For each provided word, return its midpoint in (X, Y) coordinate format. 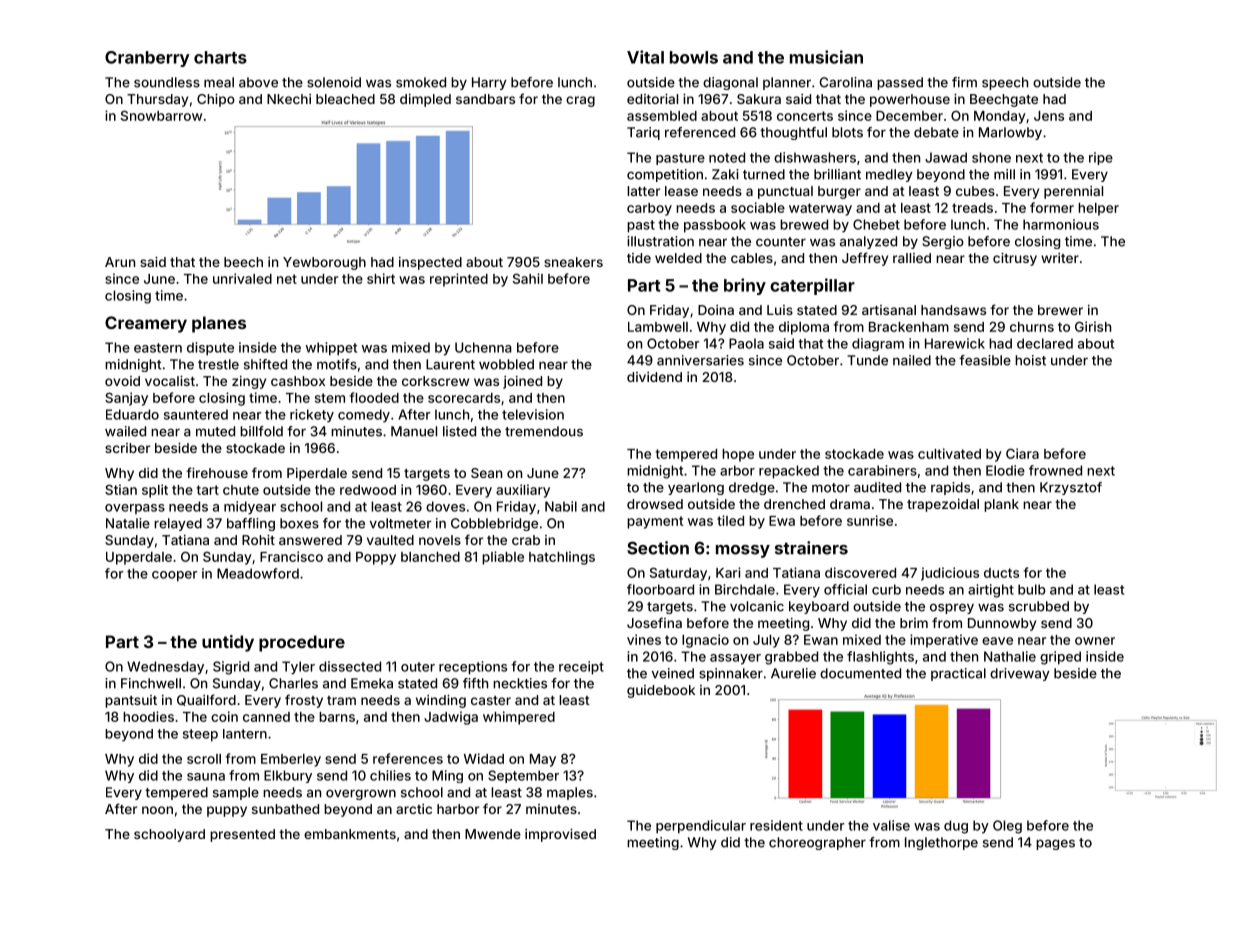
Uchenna (483, 347)
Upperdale (139, 558)
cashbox (298, 381)
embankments (350, 834)
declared (1045, 343)
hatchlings (562, 558)
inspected (430, 263)
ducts (1001, 573)
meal (219, 82)
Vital (645, 57)
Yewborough (324, 263)
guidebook (661, 691)
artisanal (889, 310)
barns (337, 717)
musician (826, 57)
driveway (1020, 674)
